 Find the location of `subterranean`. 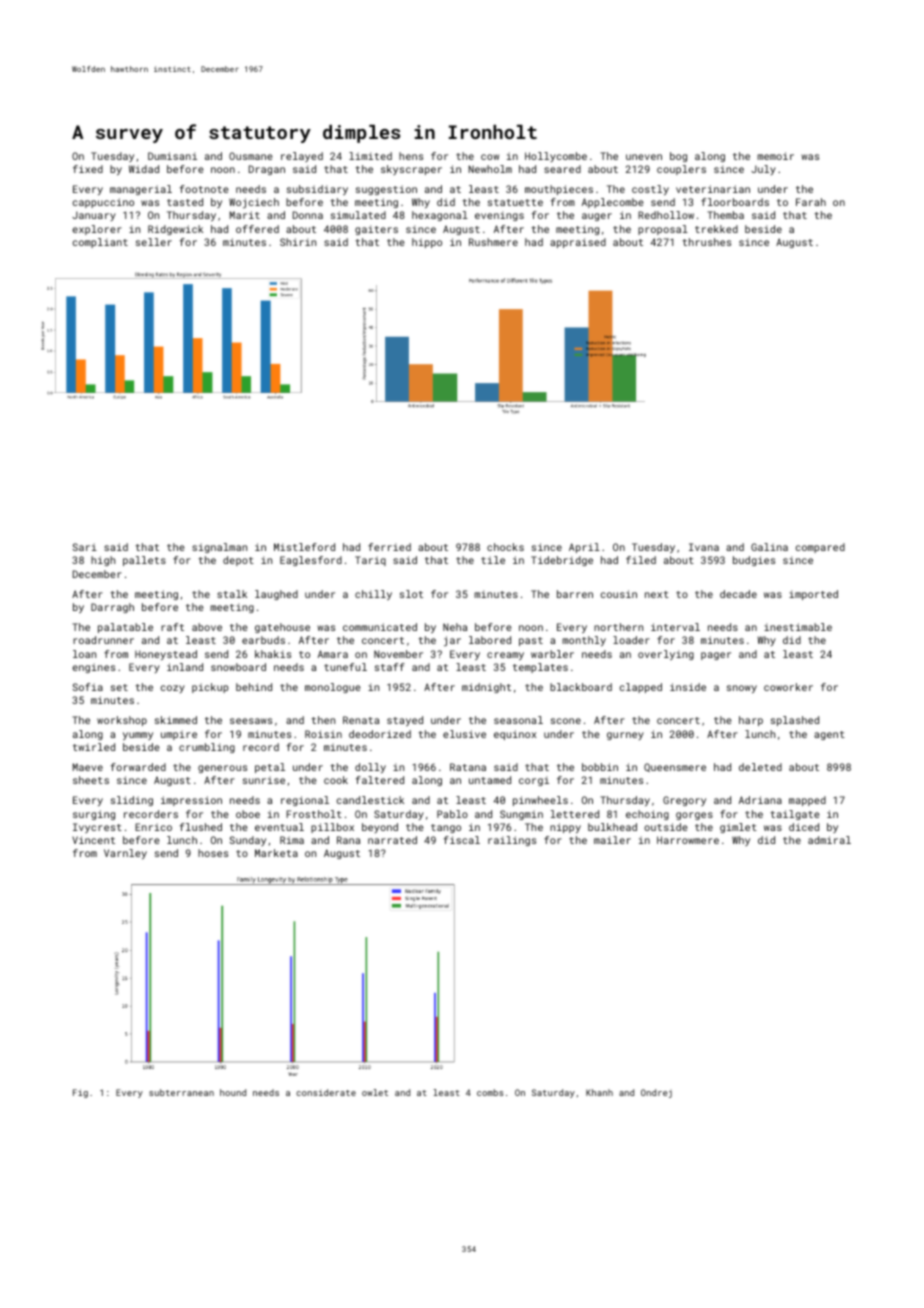

subterranean is located at coordinates (181, 1092).
